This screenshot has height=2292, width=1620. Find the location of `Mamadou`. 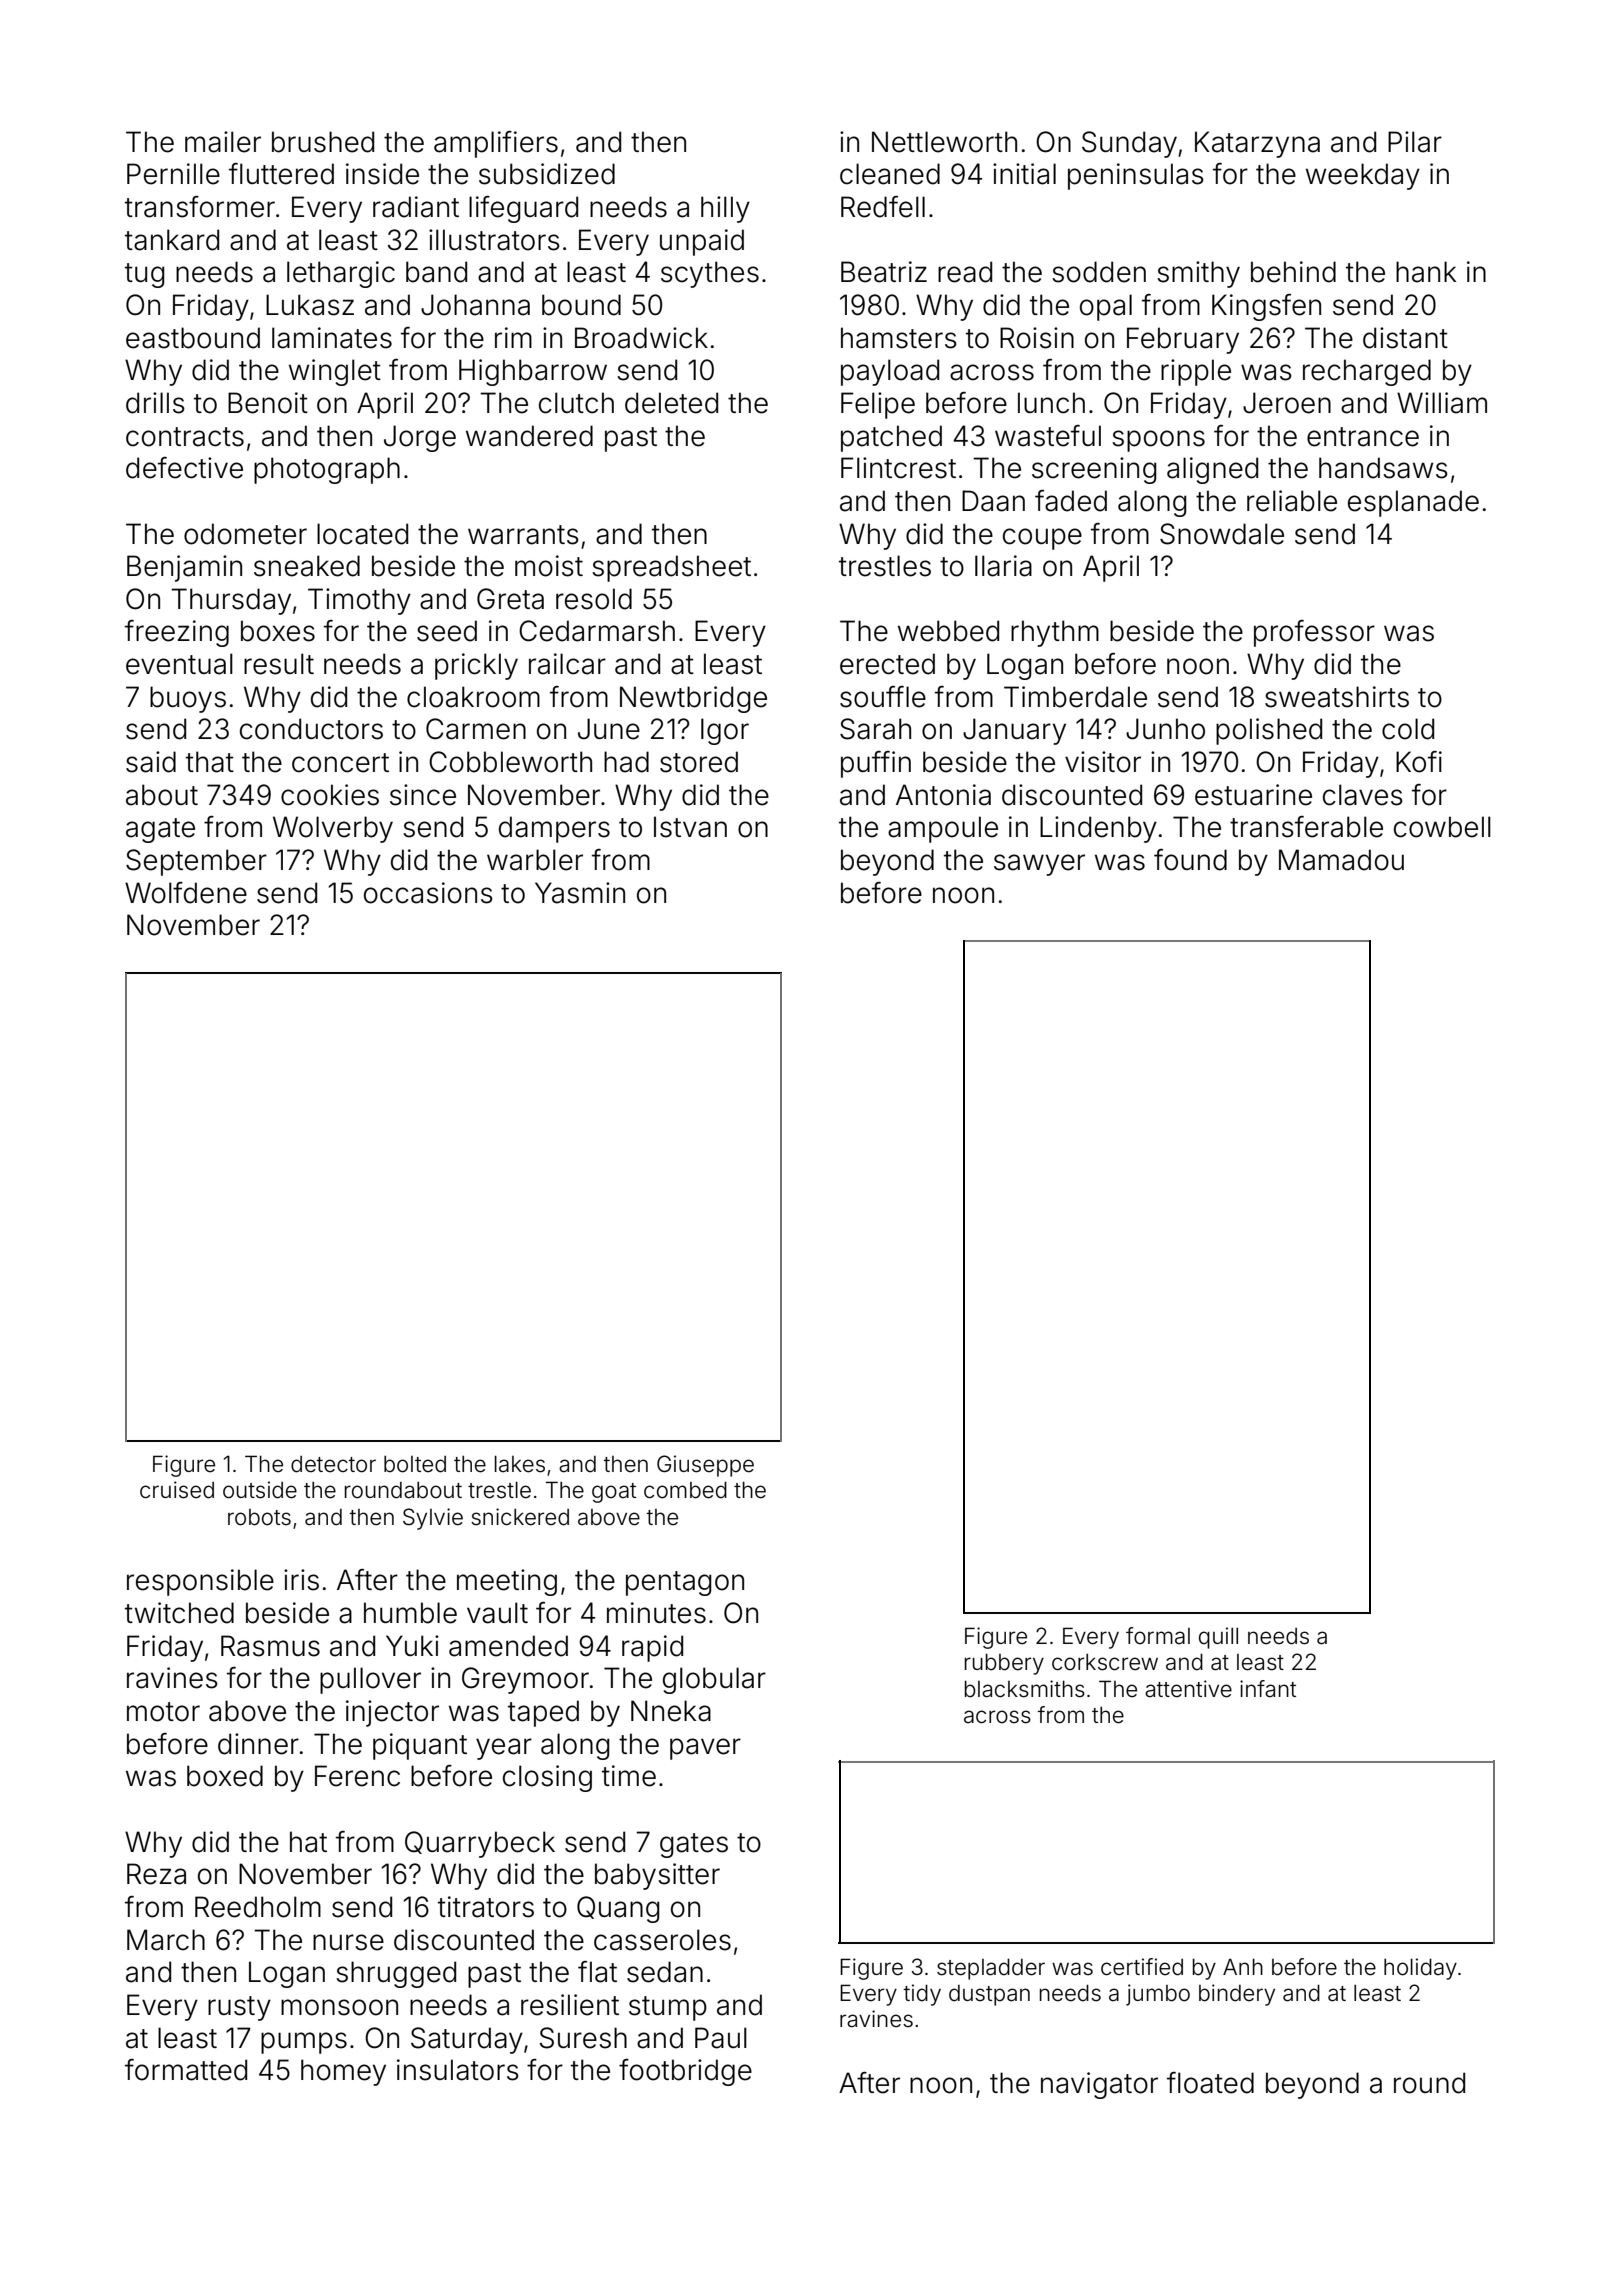

Mamadou is located at coordinates (1341, 860).
